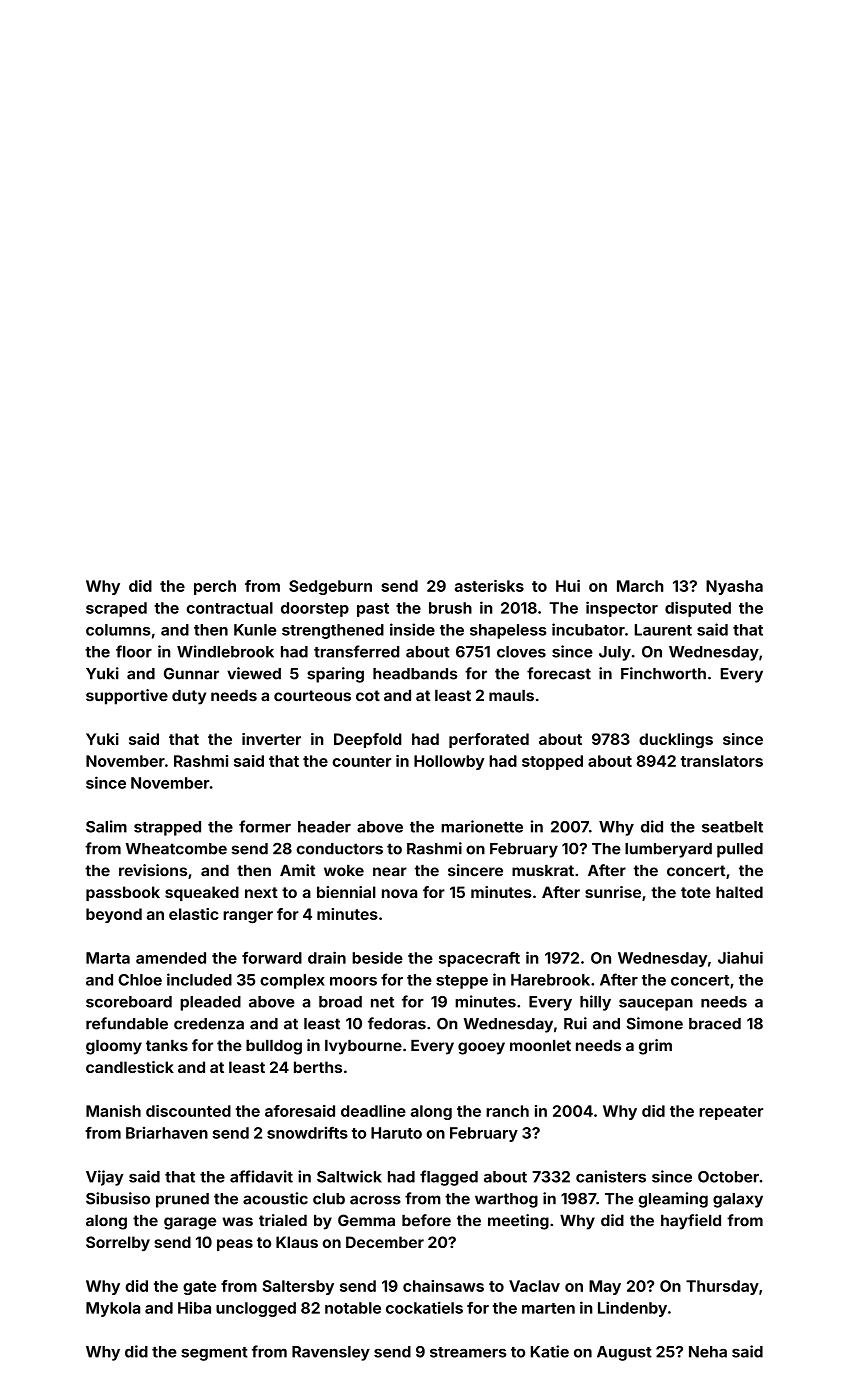  I want to click on Hollowby, so click(449, 762).
